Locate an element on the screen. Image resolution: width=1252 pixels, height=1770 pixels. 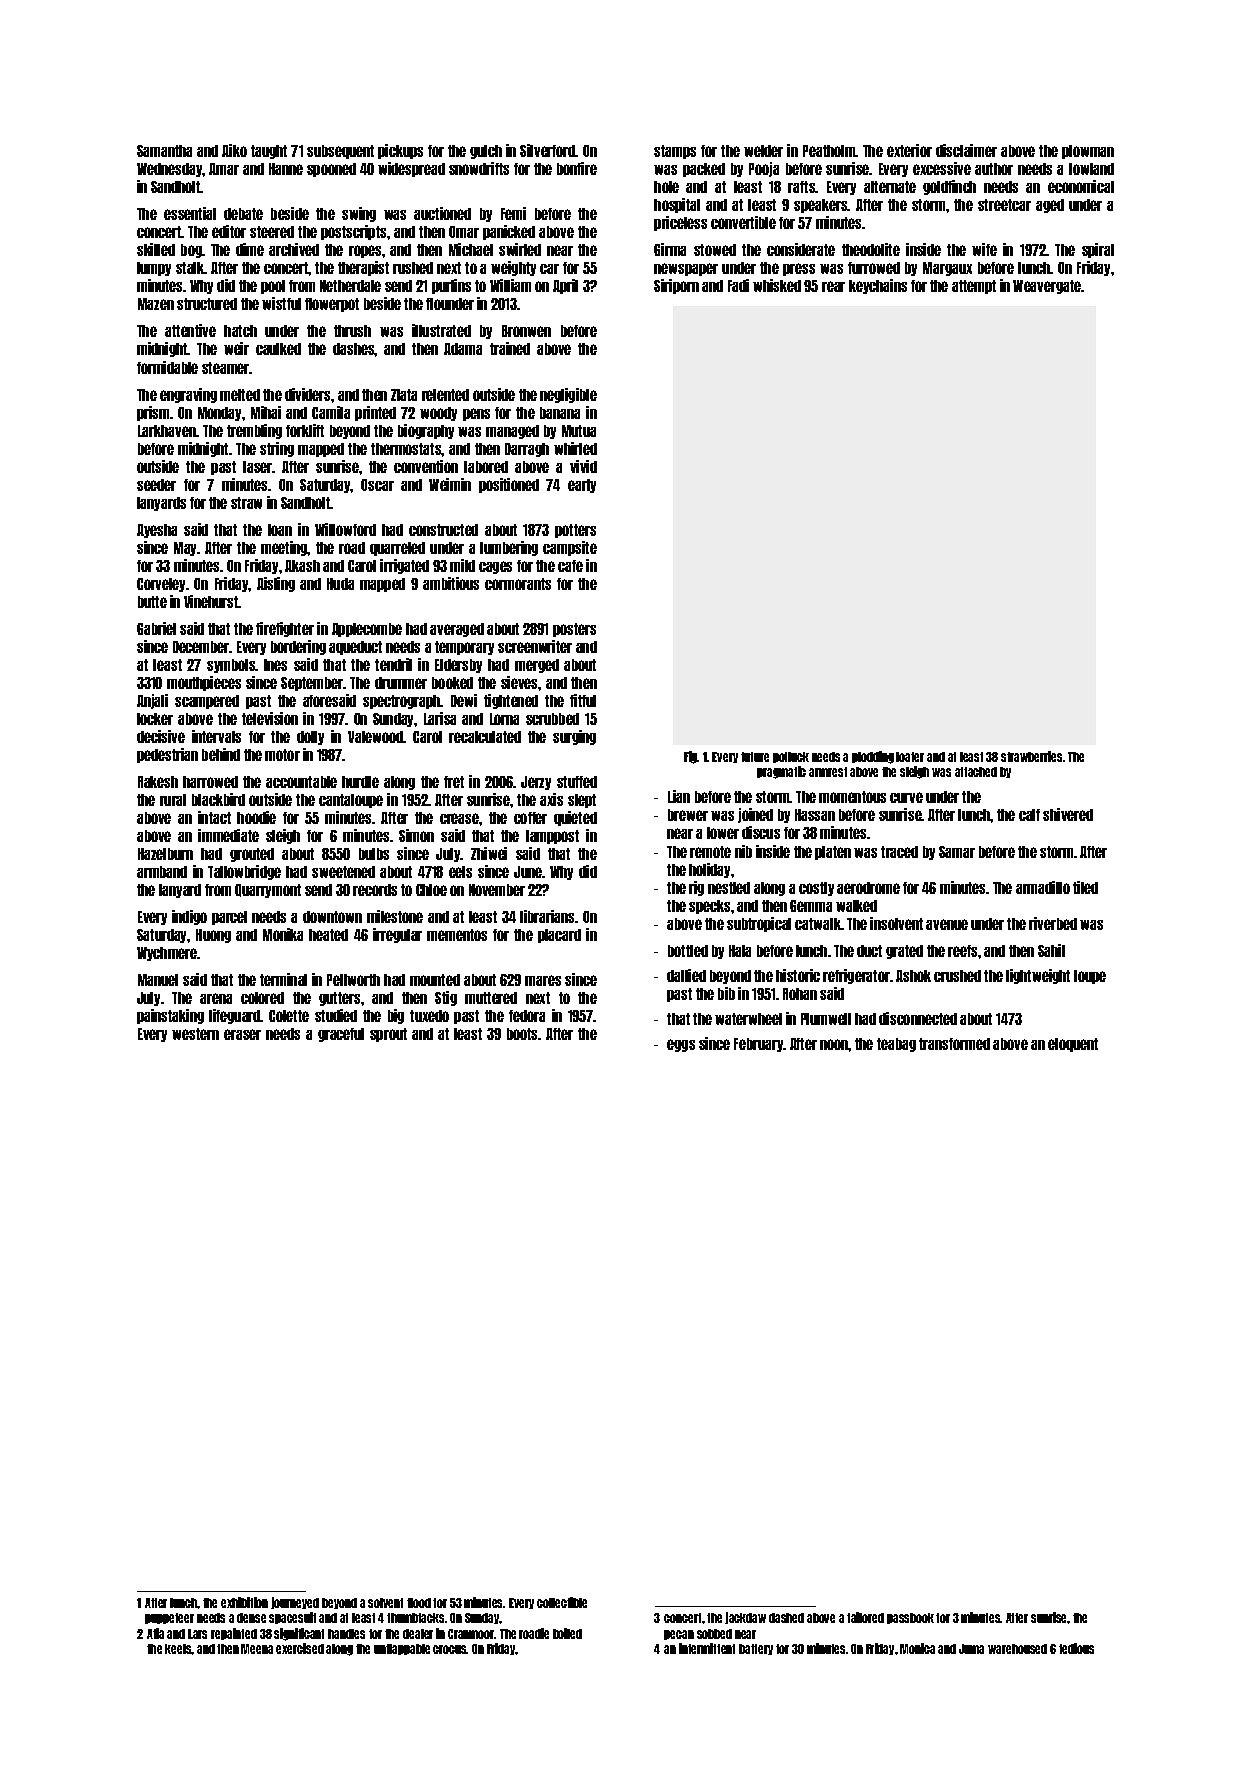
traced is located at coordinates (899, 852).
